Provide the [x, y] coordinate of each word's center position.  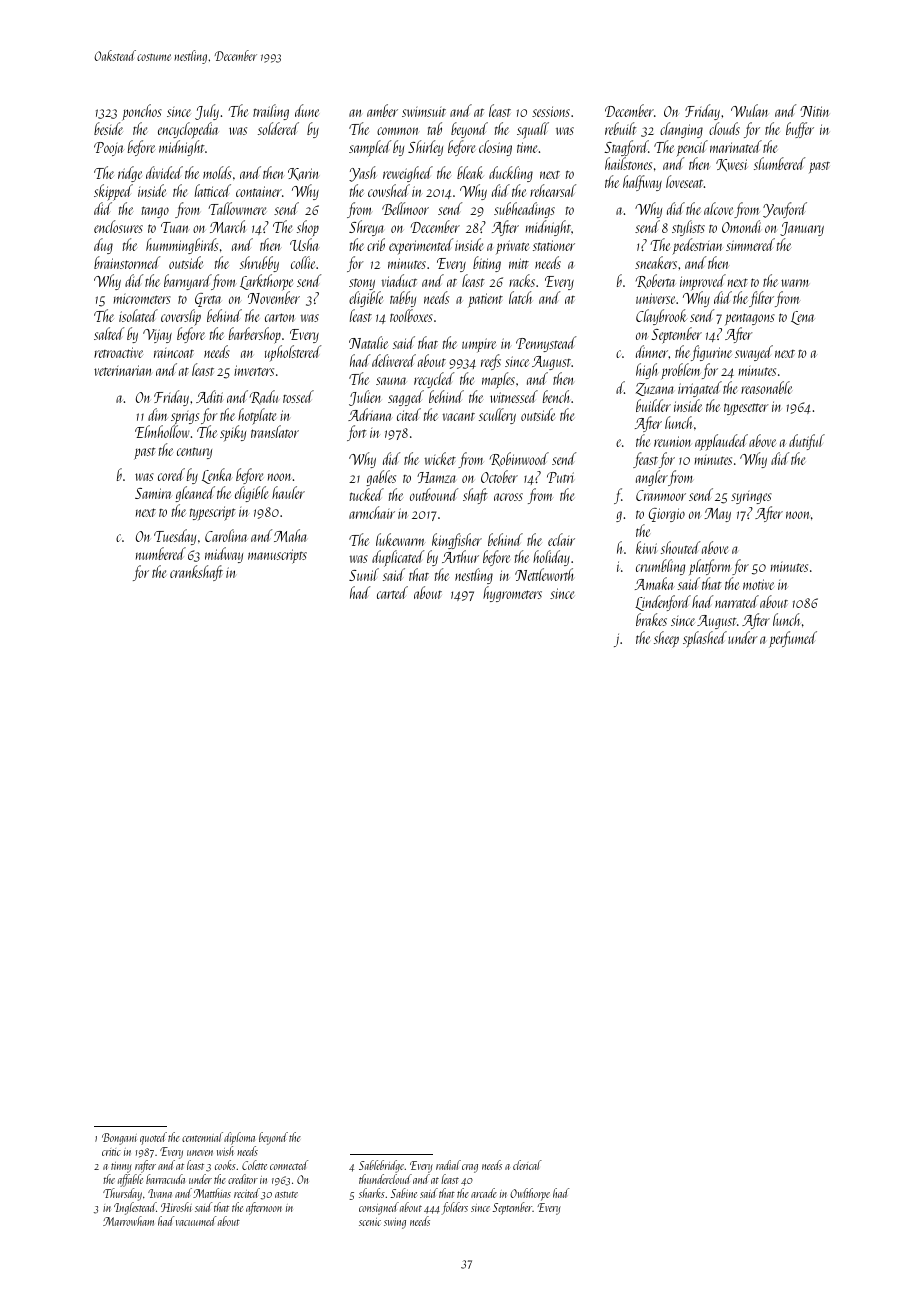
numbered [161, 553]
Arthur [460, 556]
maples [498, 380]
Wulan [749, 110]
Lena [802, 318]
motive [758, 584]
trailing [271, 112]
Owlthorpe [530, 1194]
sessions [551, 111]
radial [448, 1165]
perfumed [793, 639]
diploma [239, 1138]
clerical [527, 1165]
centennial [202, 1137]
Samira [153, 493]
